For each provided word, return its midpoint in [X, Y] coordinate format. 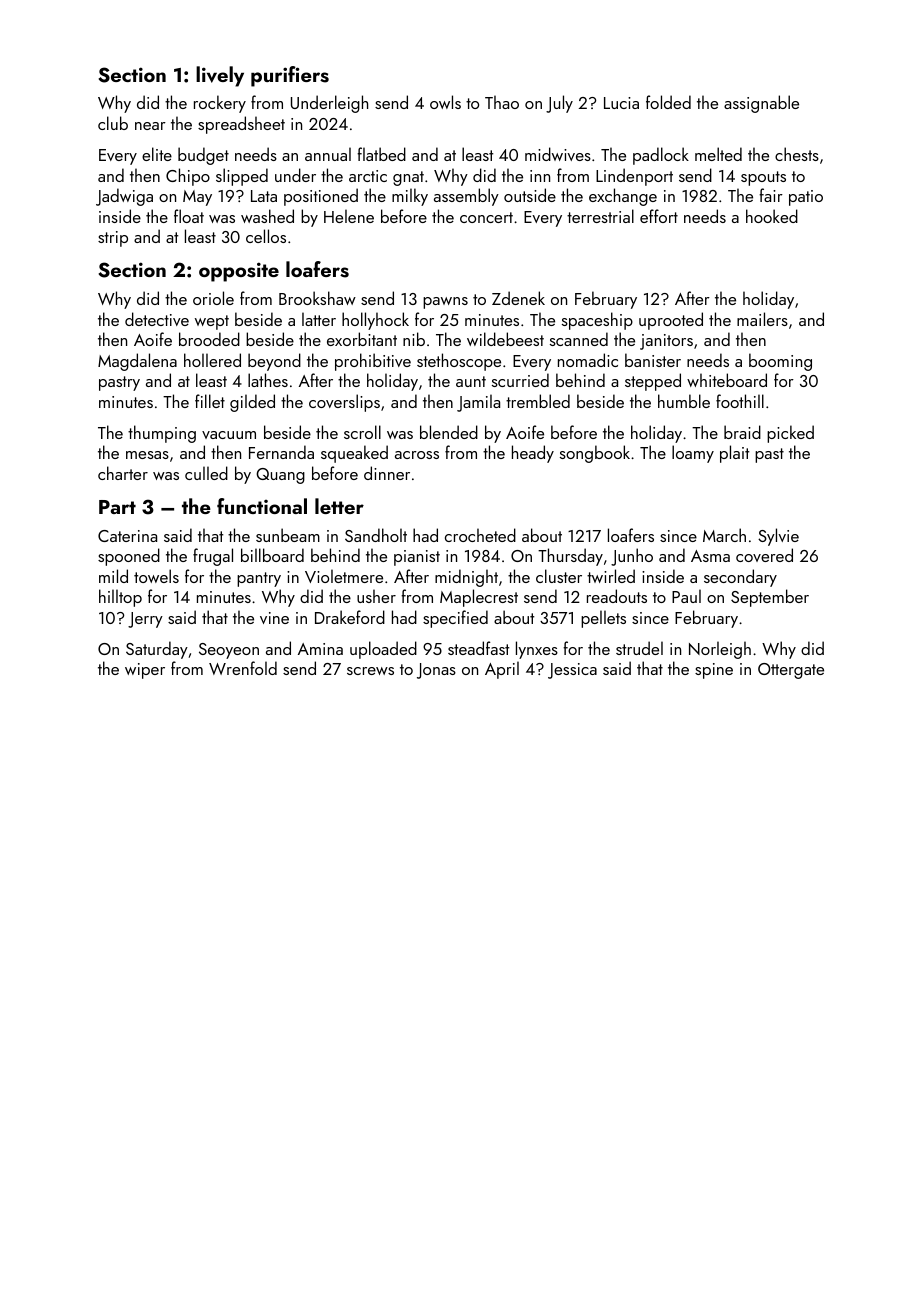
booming [780, 362]
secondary [740, 578]
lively [220, 76]
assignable [761, 104]
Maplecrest [479, 598]
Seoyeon [229, 651]
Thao [502, 102]
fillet [210, 401]
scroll [362, 432]
